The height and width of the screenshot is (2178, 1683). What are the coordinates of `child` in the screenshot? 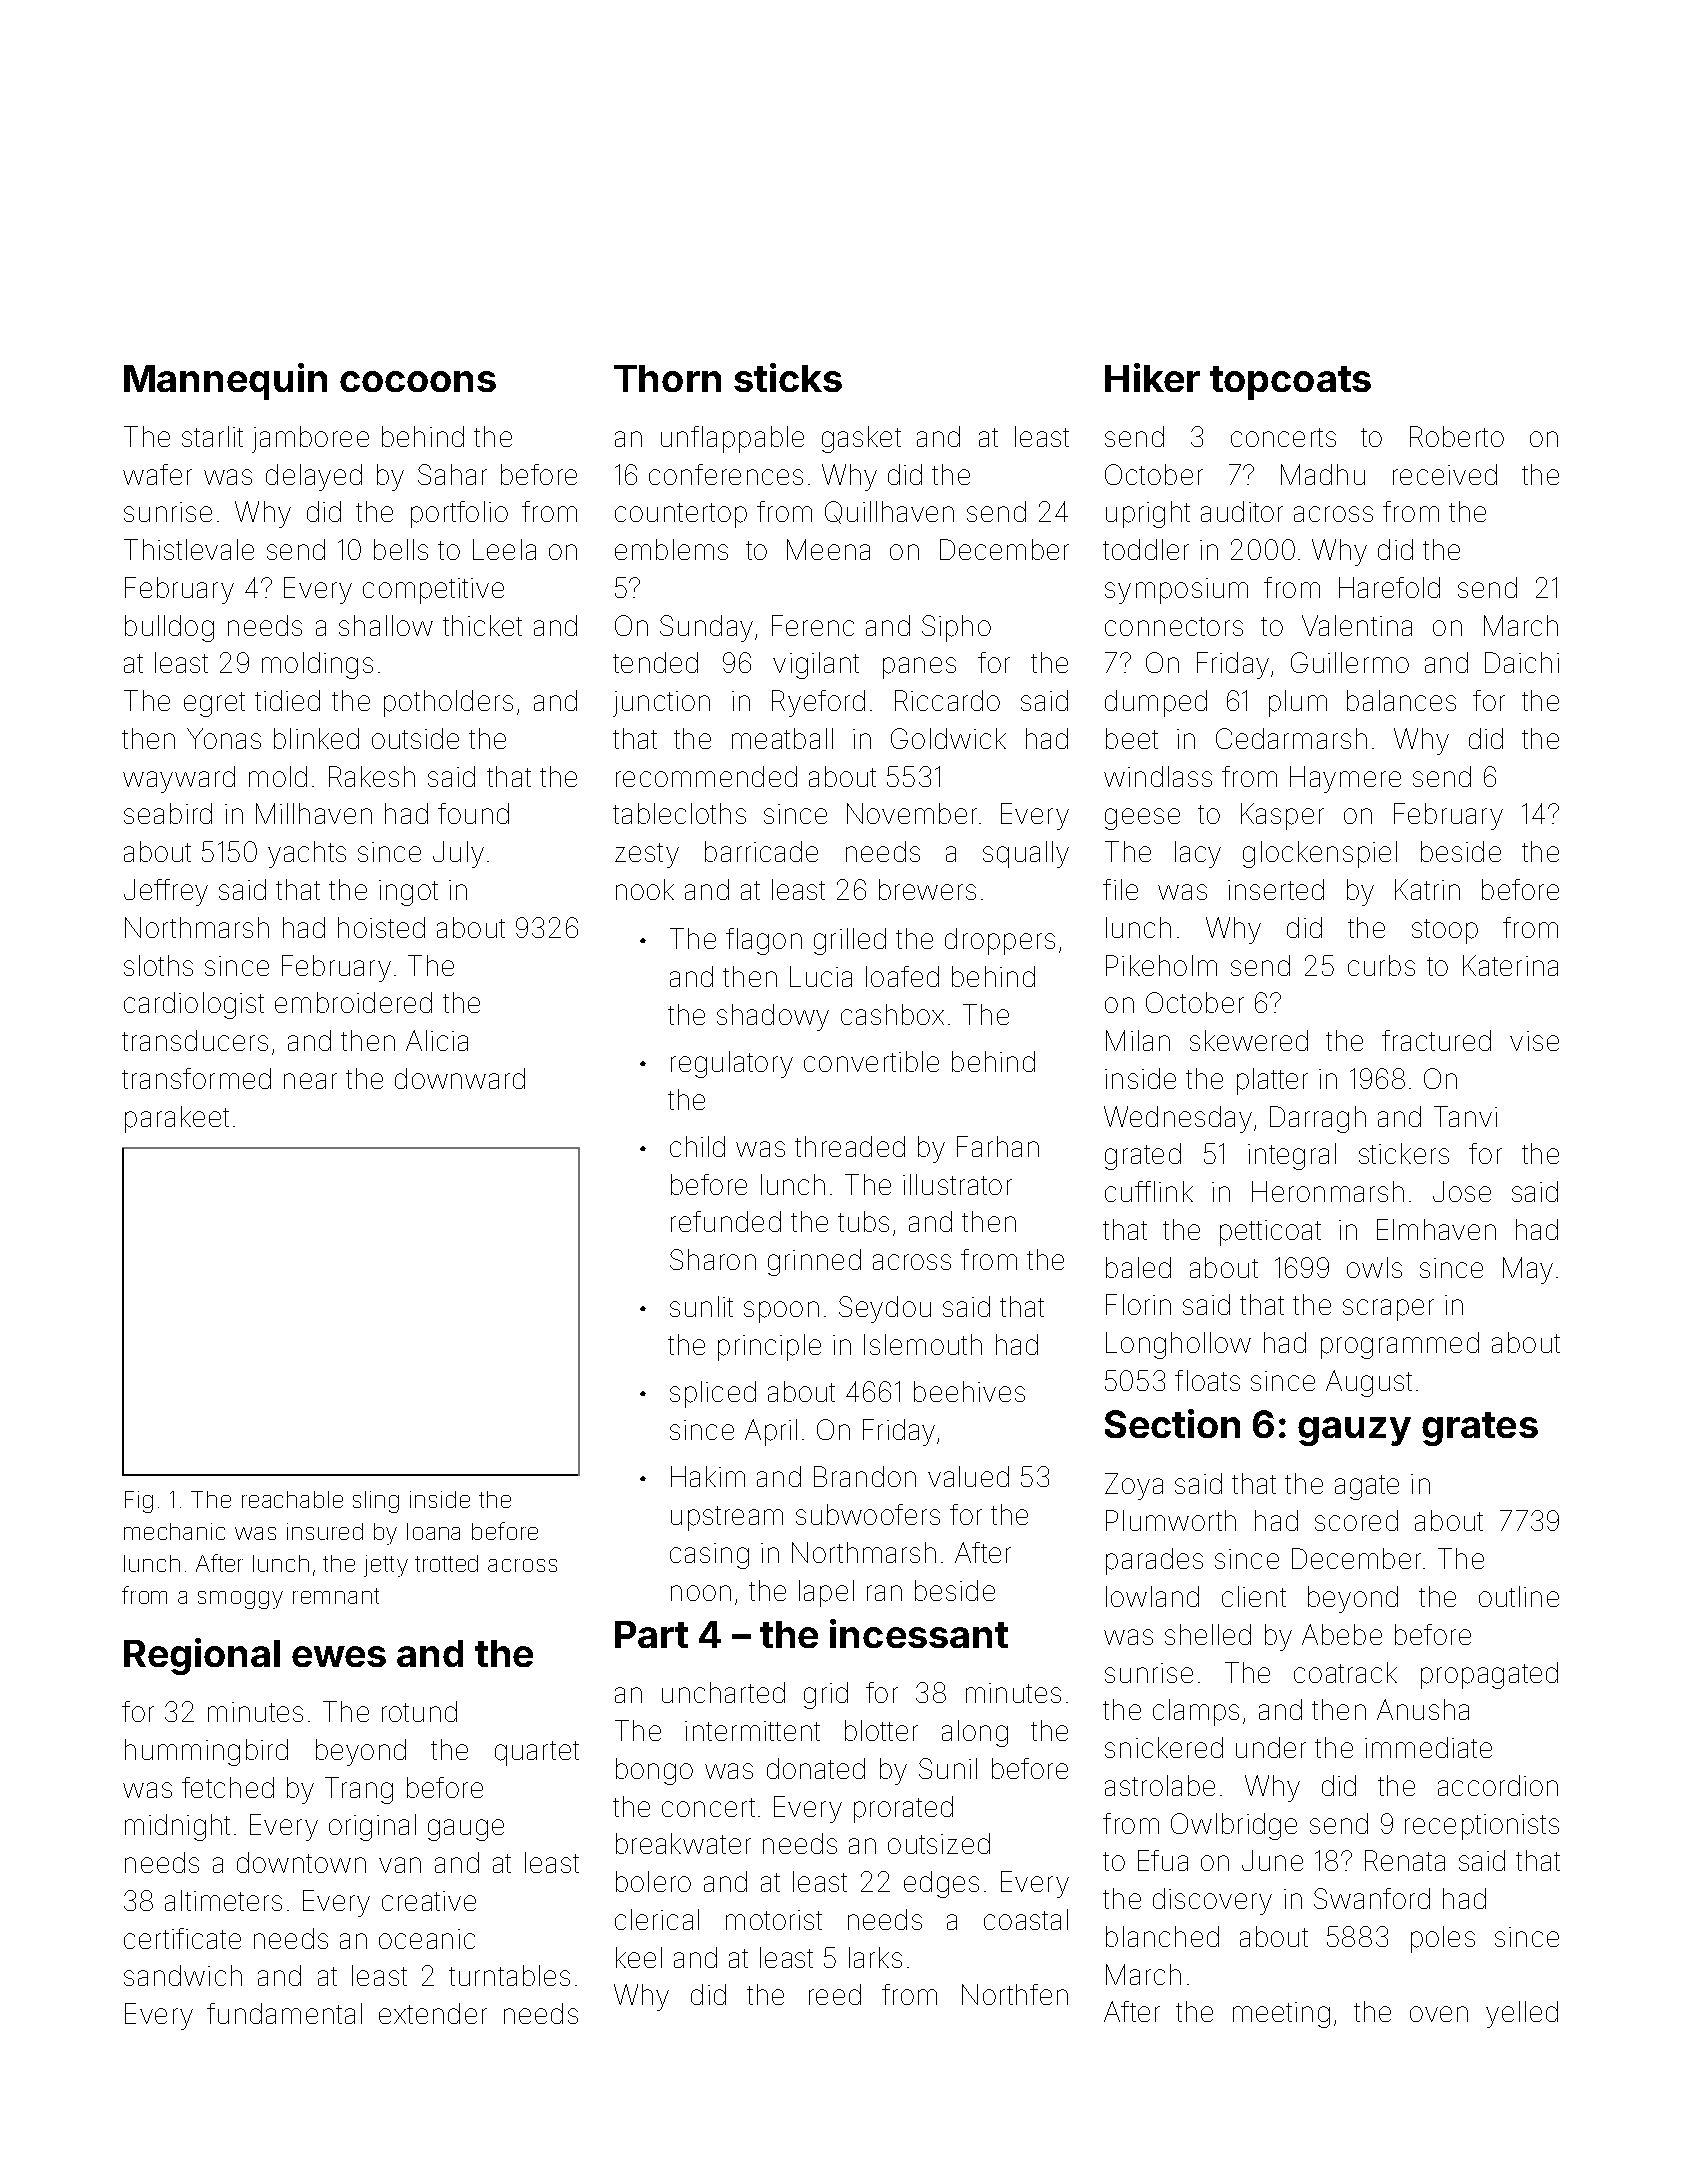 It's located at (697, 1146).
